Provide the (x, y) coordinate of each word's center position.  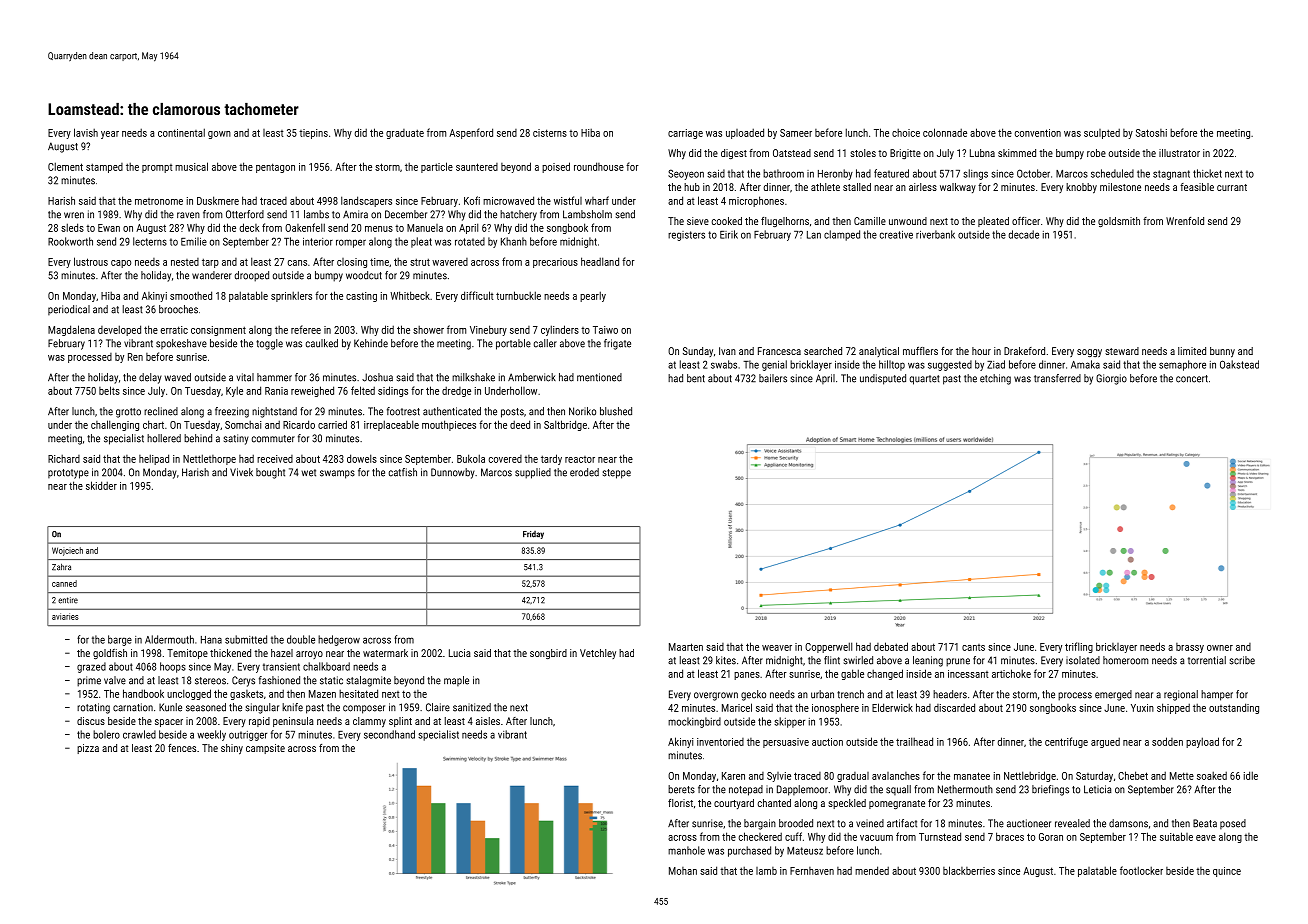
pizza (88, 749)
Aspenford (471, 133)
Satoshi (1151, 133)
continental (181, 132)
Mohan (683, 871)
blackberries (969, 870)
